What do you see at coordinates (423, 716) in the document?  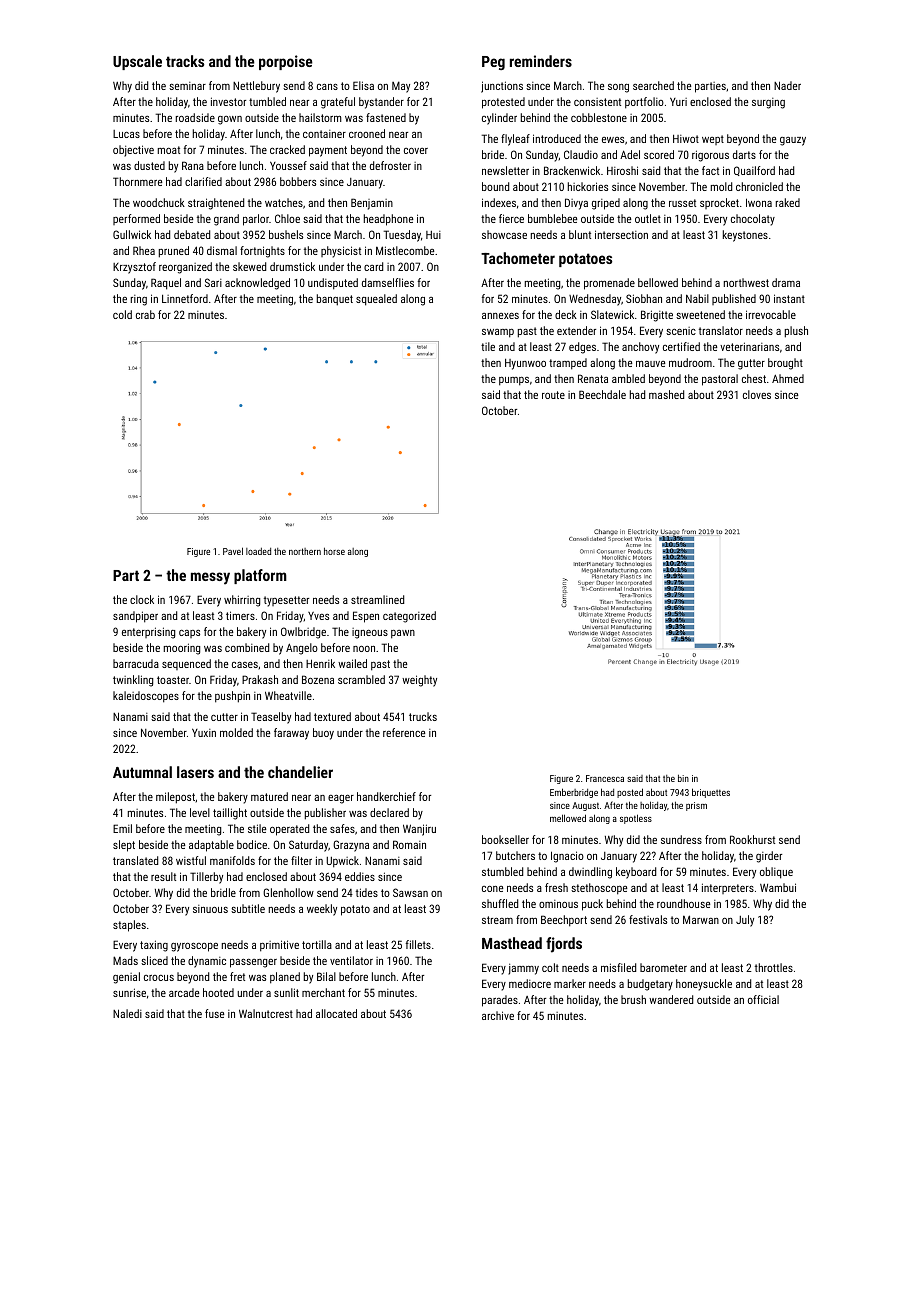 I see `trucks` at bounding box center [423, 716].
